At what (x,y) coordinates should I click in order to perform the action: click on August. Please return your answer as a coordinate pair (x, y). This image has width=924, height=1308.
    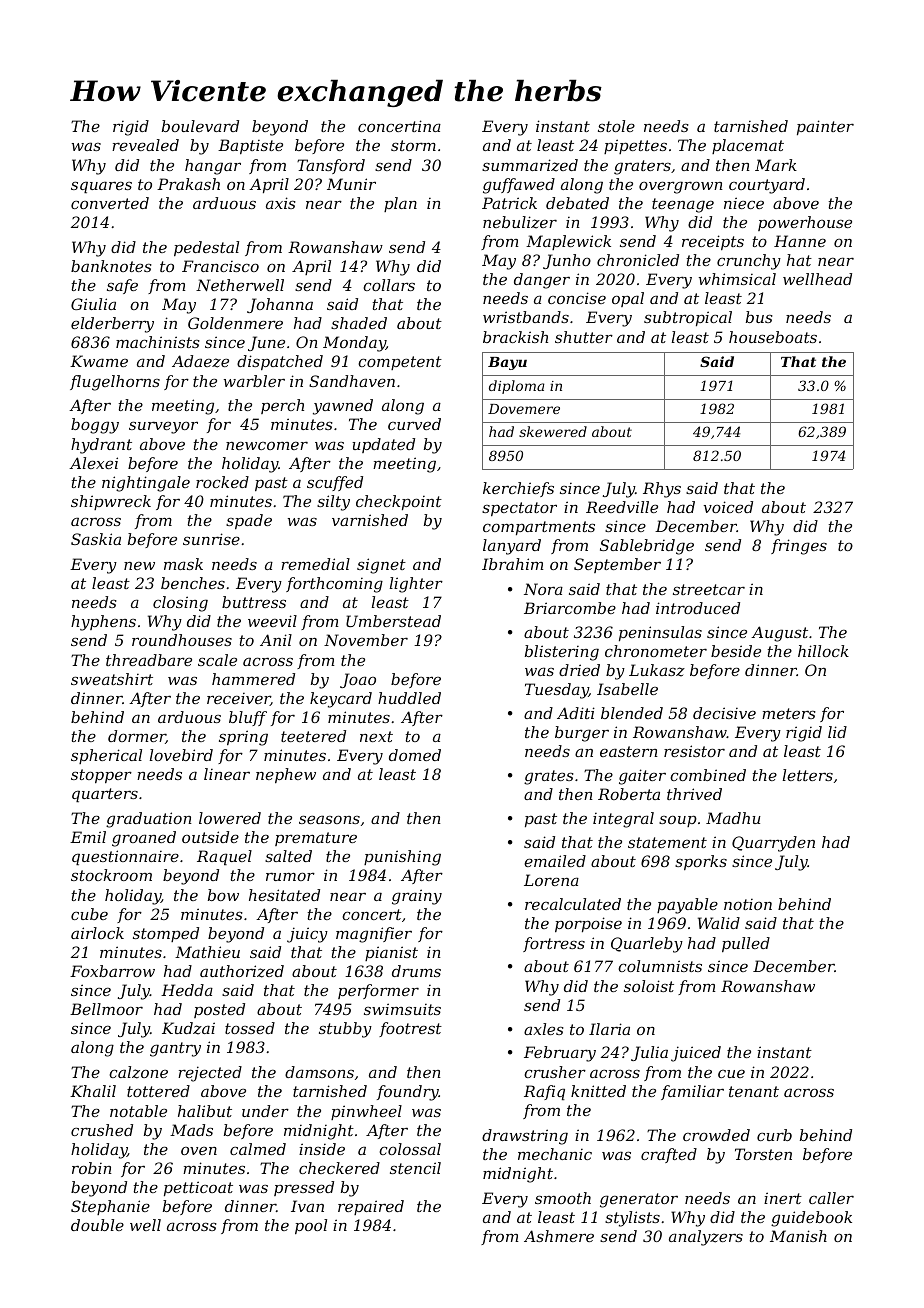
    Looking at the image, I should click on (779, 634).
